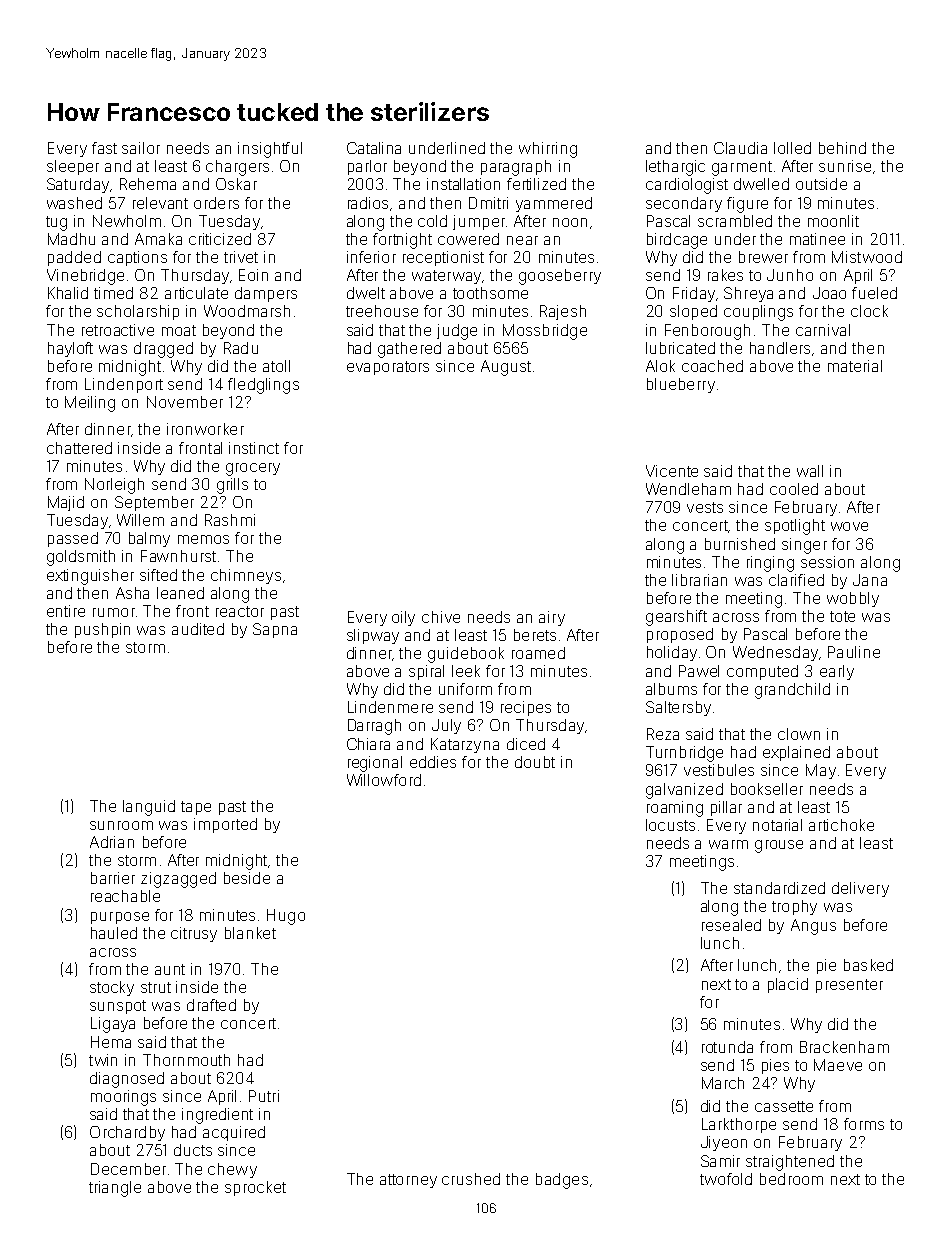 The width and height of the screenshot is (952, 1233). I want to click on Junho, so click(790, 275).
